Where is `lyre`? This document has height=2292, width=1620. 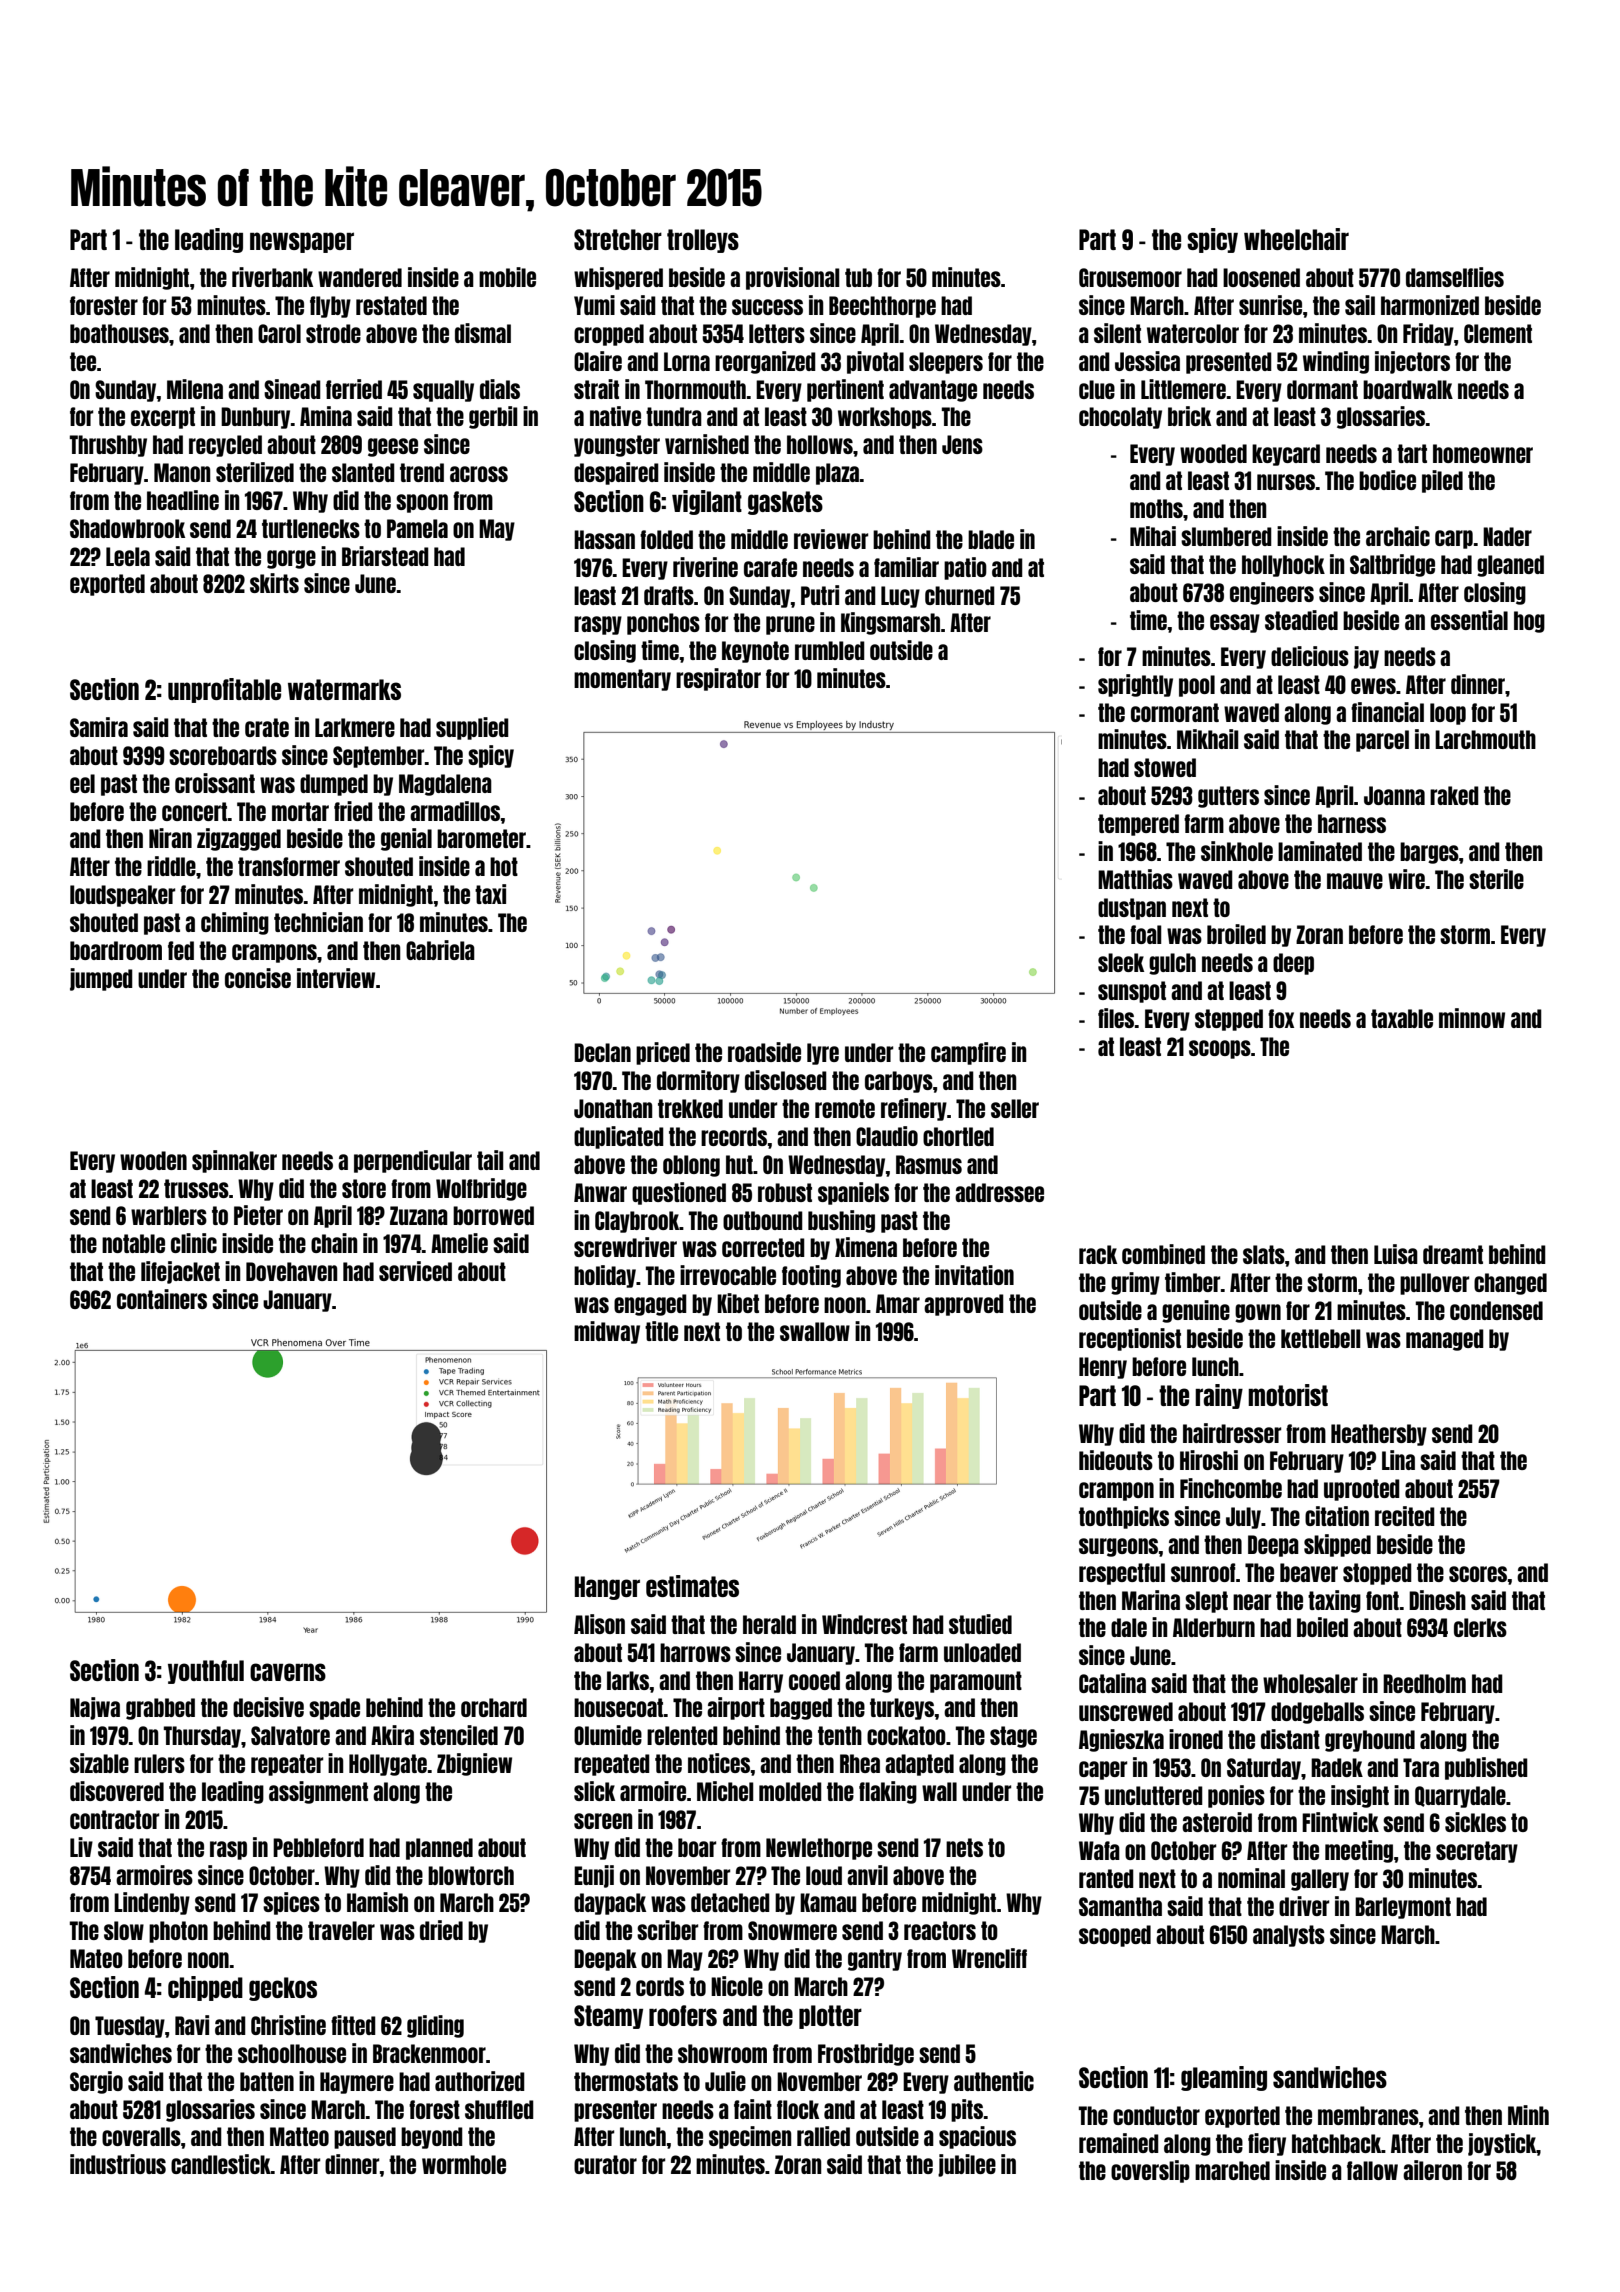 lyre is located at coordinates (823, 1054).
